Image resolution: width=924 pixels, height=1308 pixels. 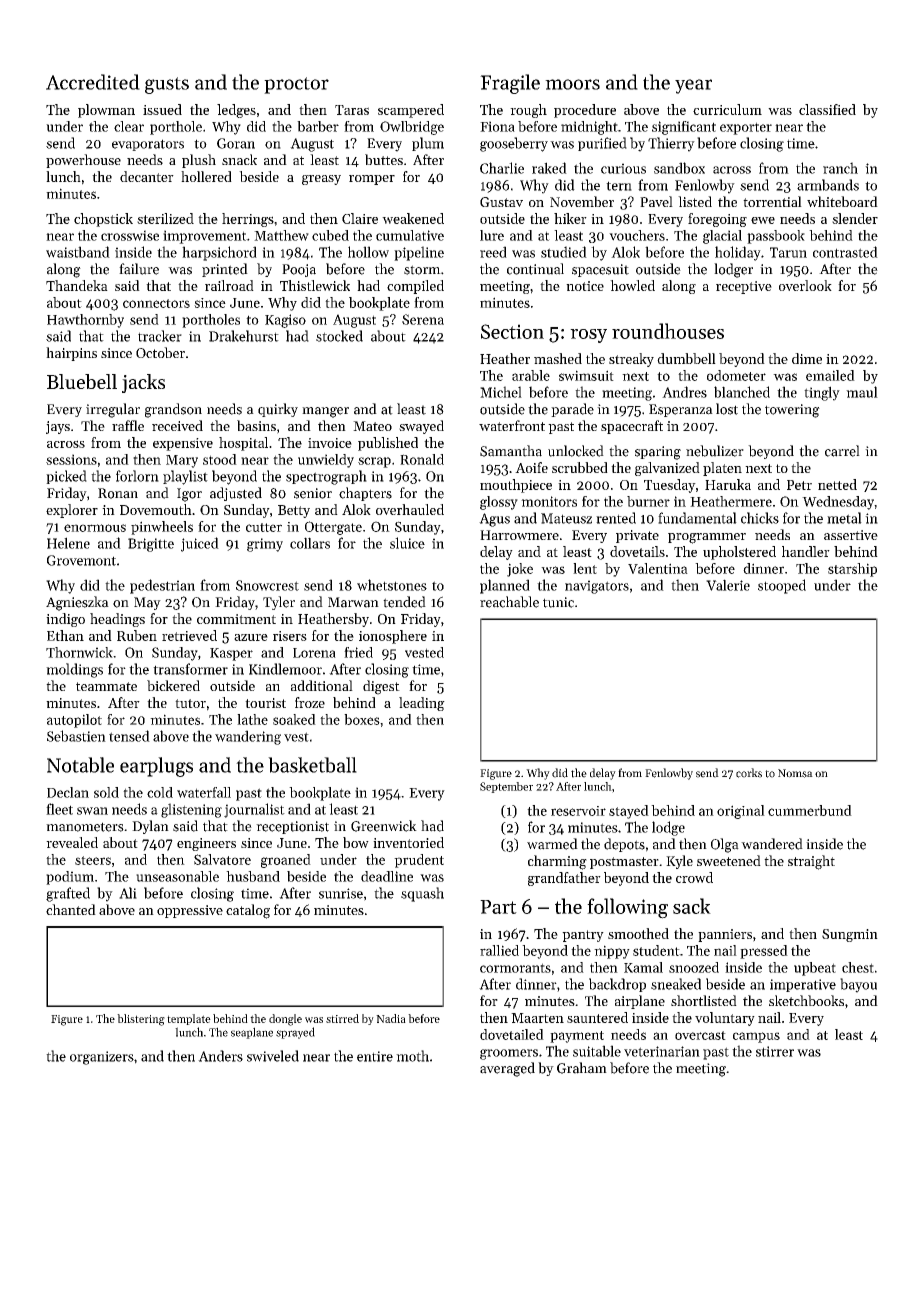 I want to click on Michel, so click(x=501, y=392).
